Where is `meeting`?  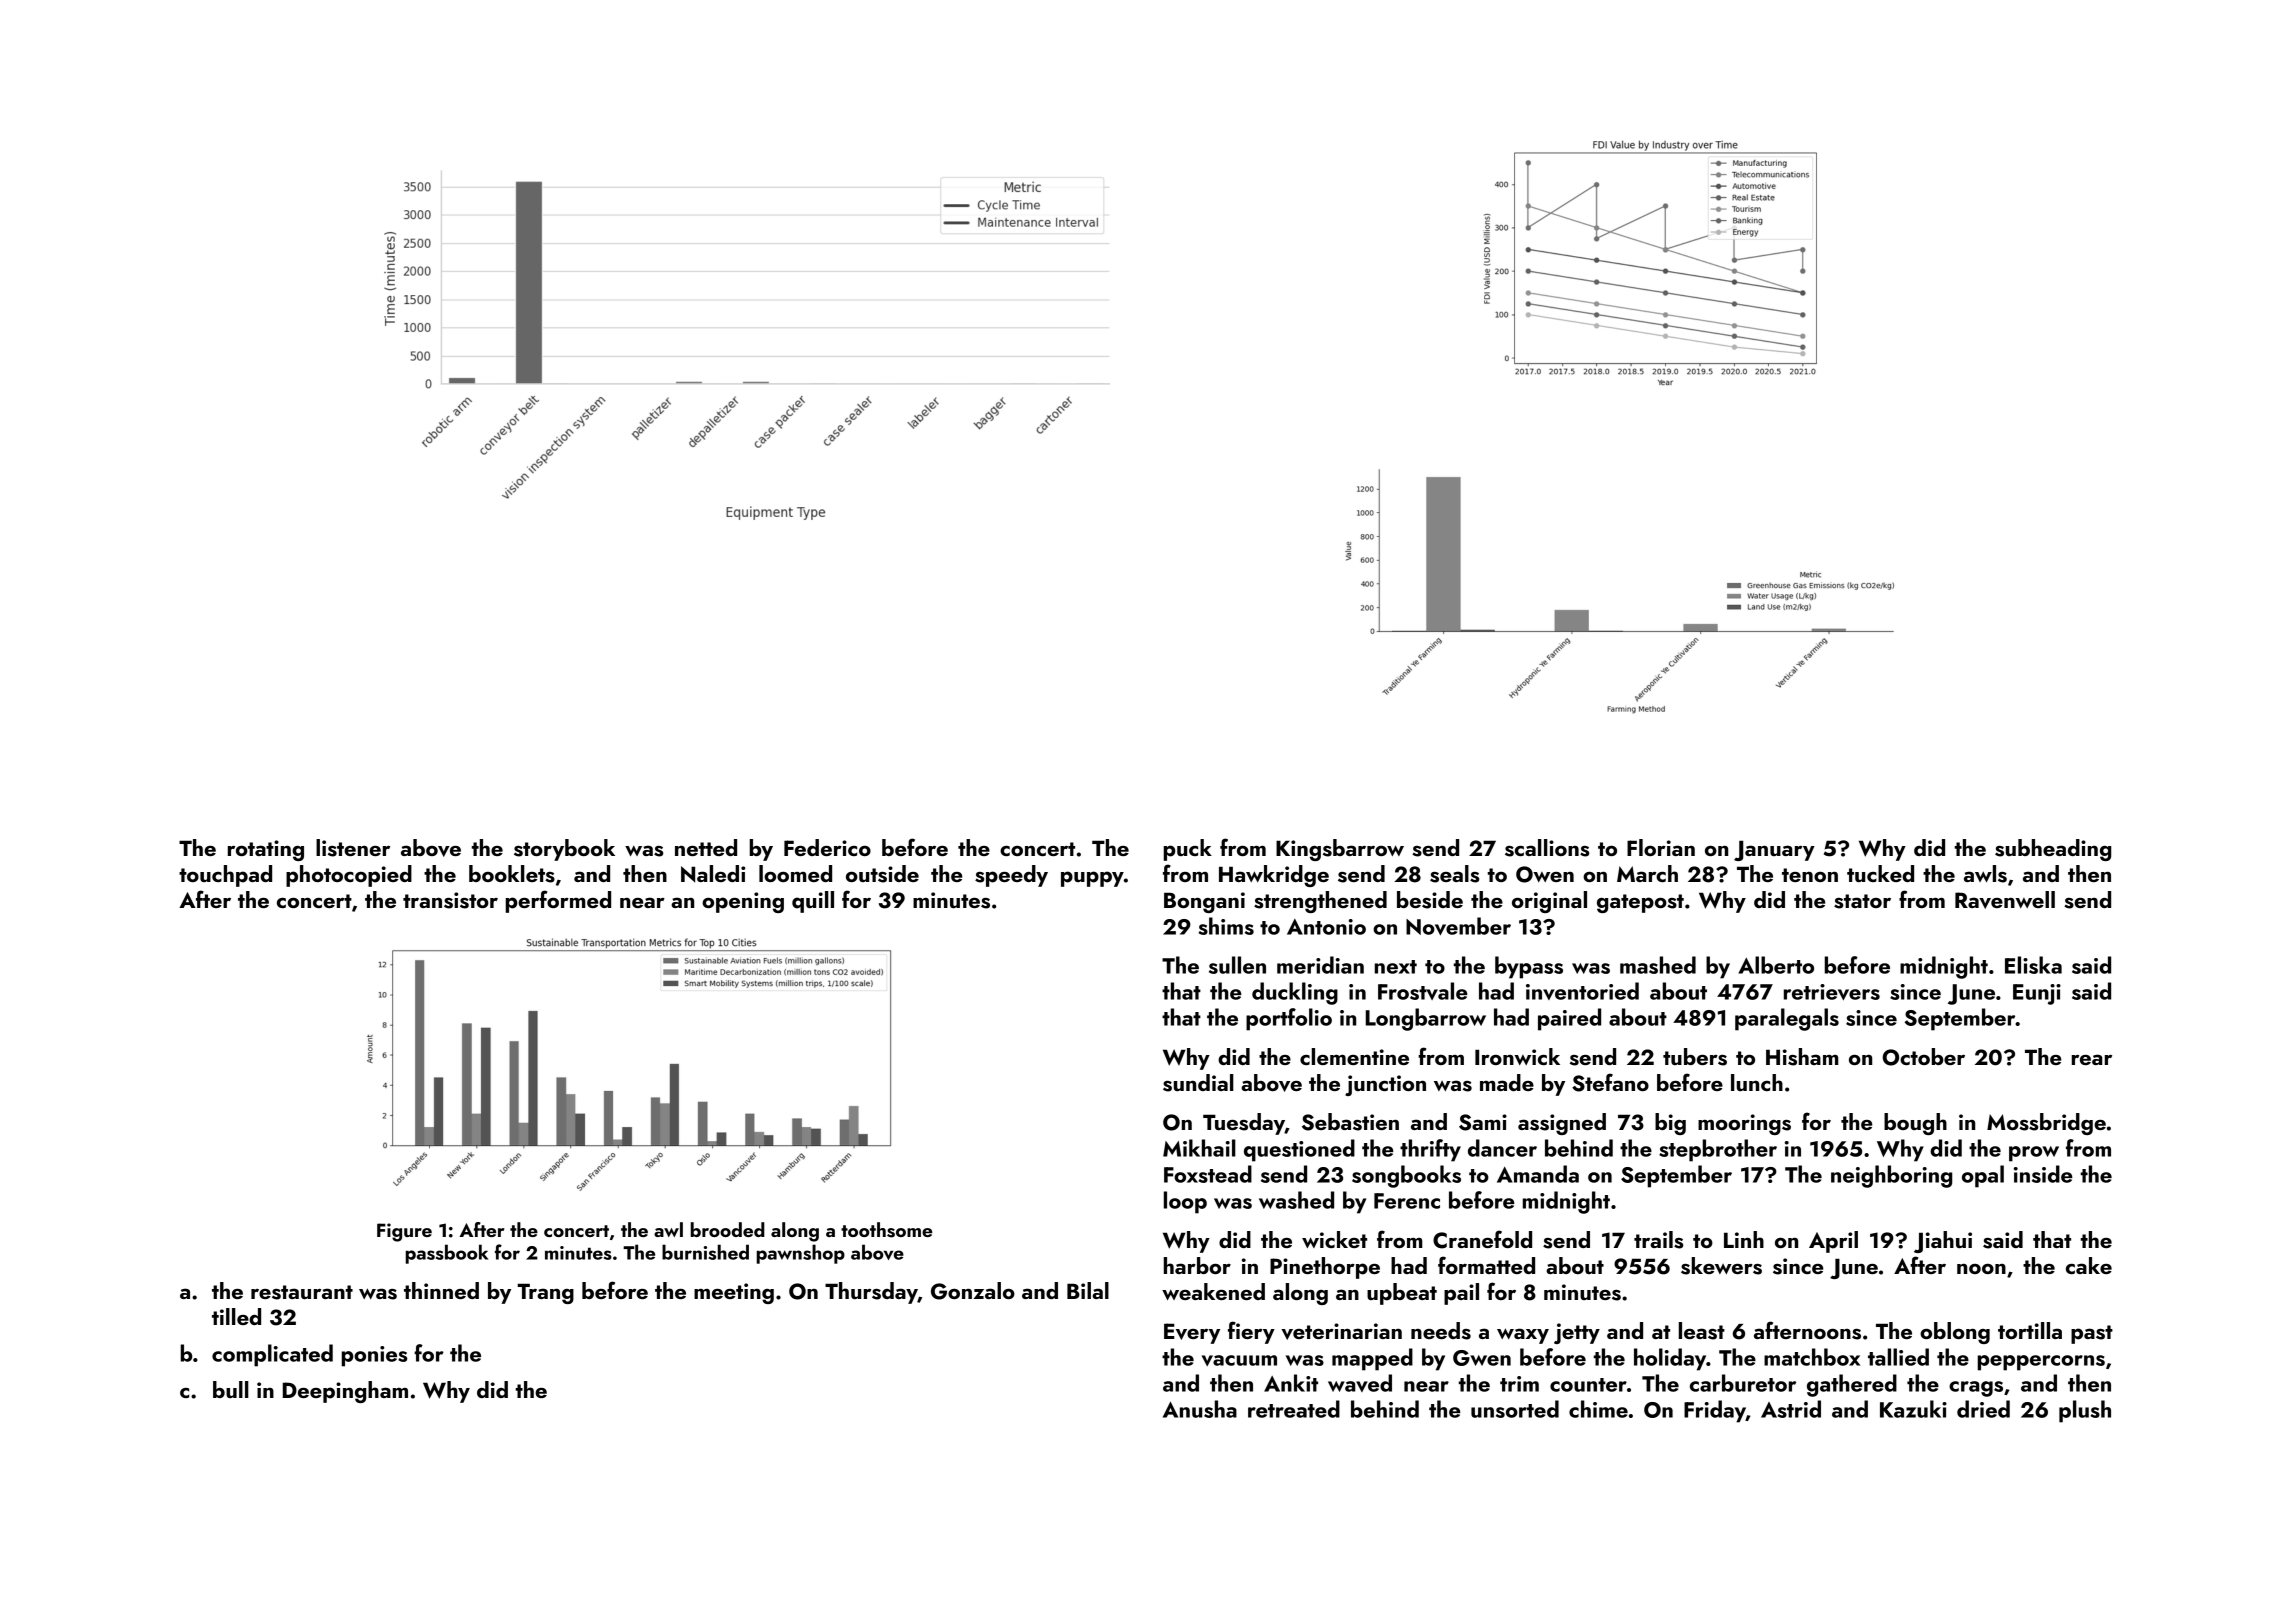 meeting is located at coordinates (734, 1293).
